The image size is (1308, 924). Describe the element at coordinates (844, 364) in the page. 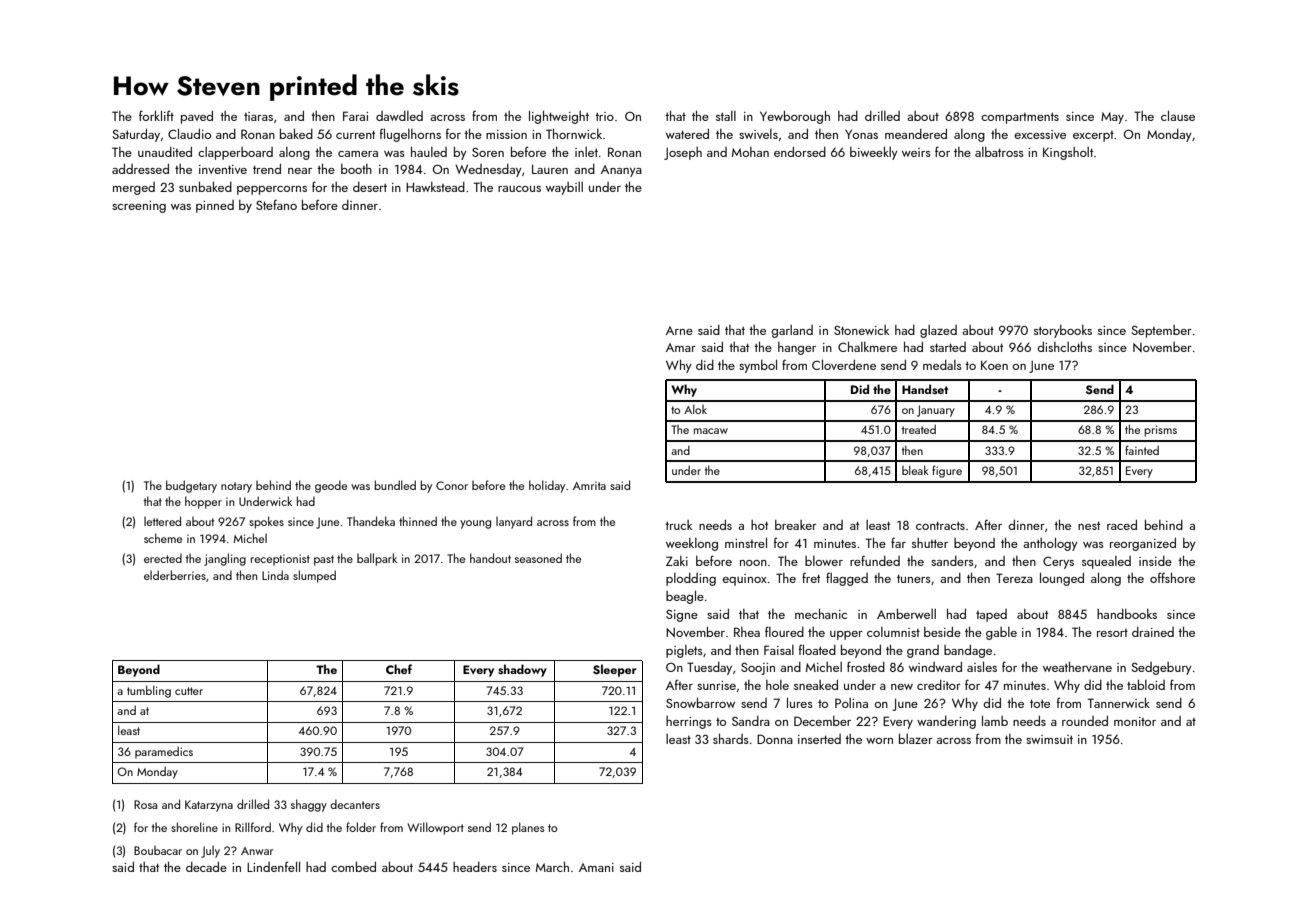

I see `Cloverdene` at that location.
